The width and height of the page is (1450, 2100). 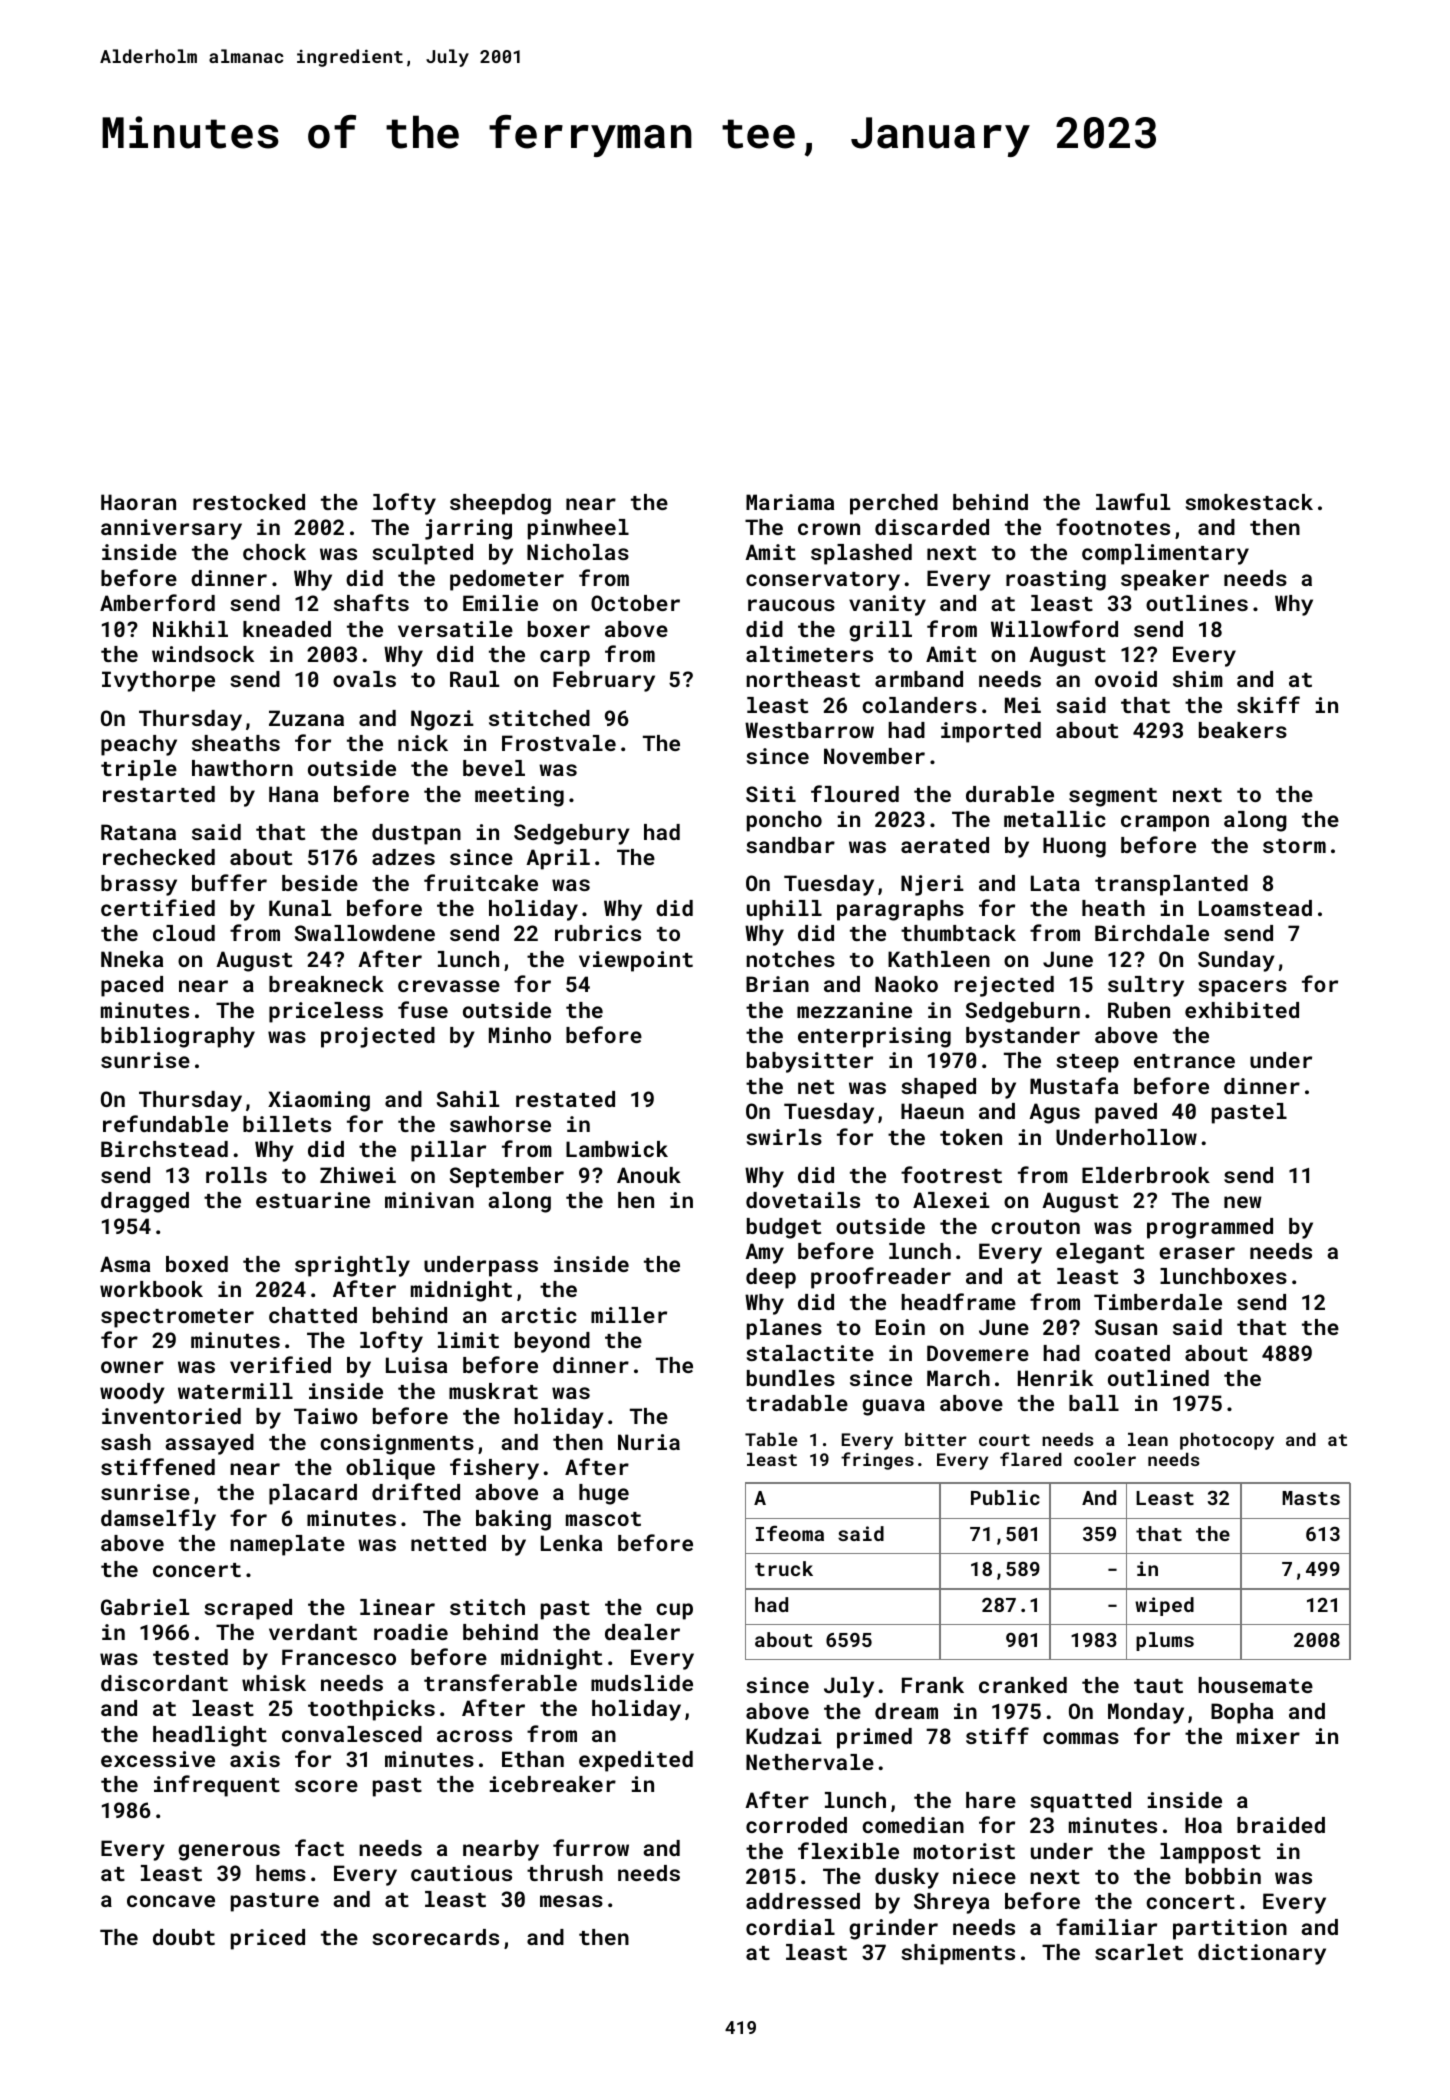 What do you see at coordinates (249, 502) in the page?
I see `restocked` at bounding box center [249, 502].
